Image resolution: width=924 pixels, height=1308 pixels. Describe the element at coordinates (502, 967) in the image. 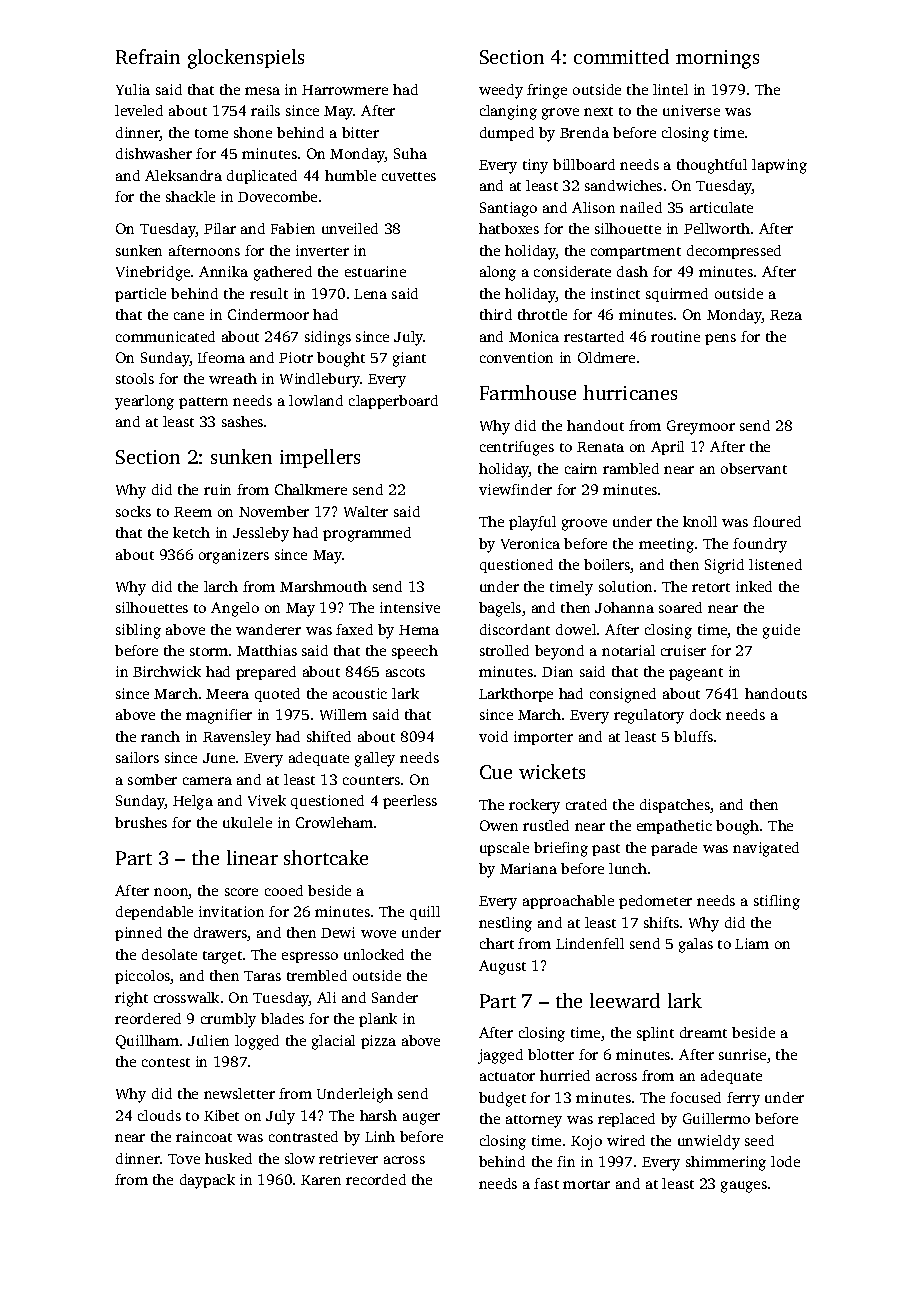

I see `August` at that location.
